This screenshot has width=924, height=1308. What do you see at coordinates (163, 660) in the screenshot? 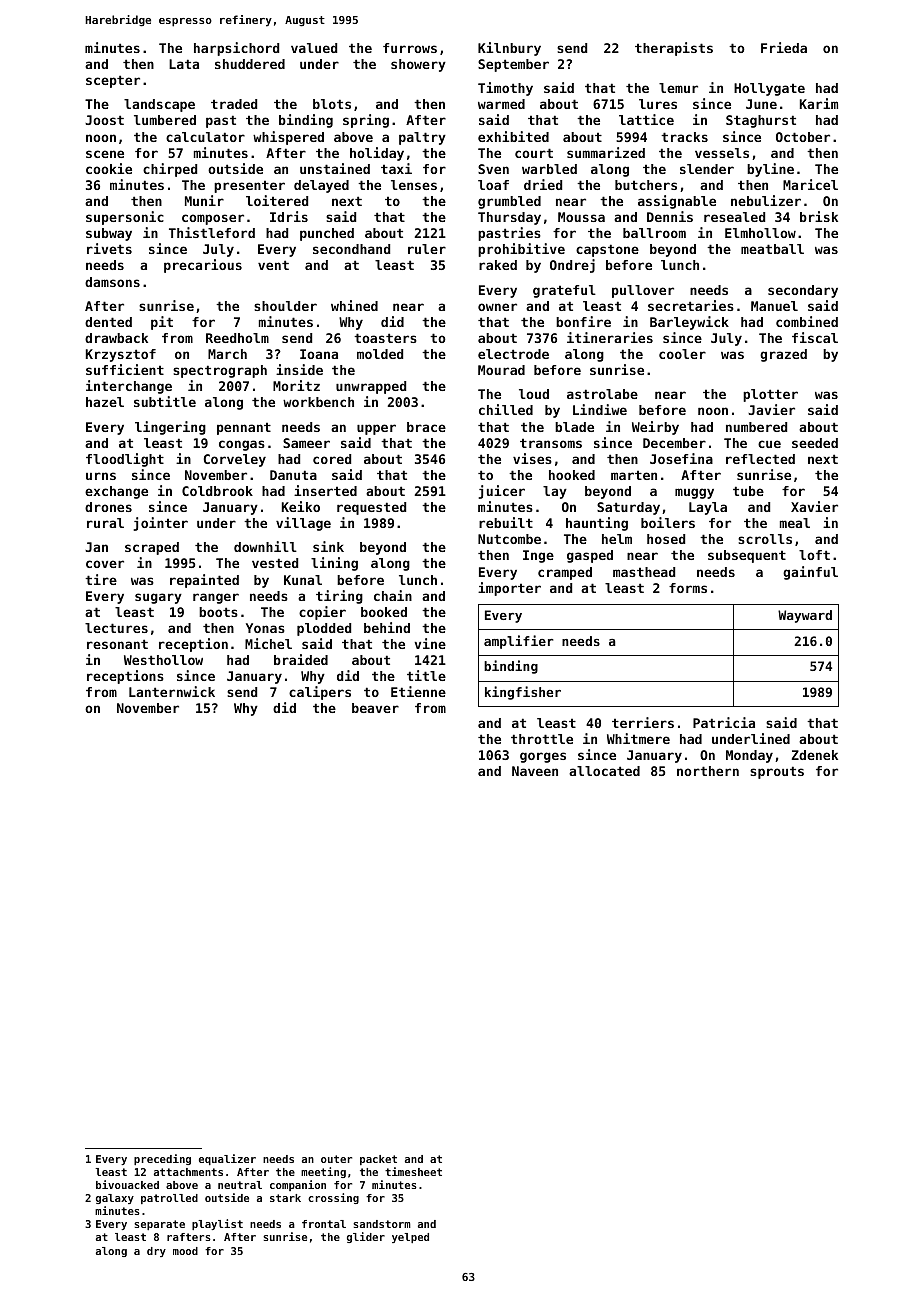
I see `Westhollow` at bounding box center [163, 660].
